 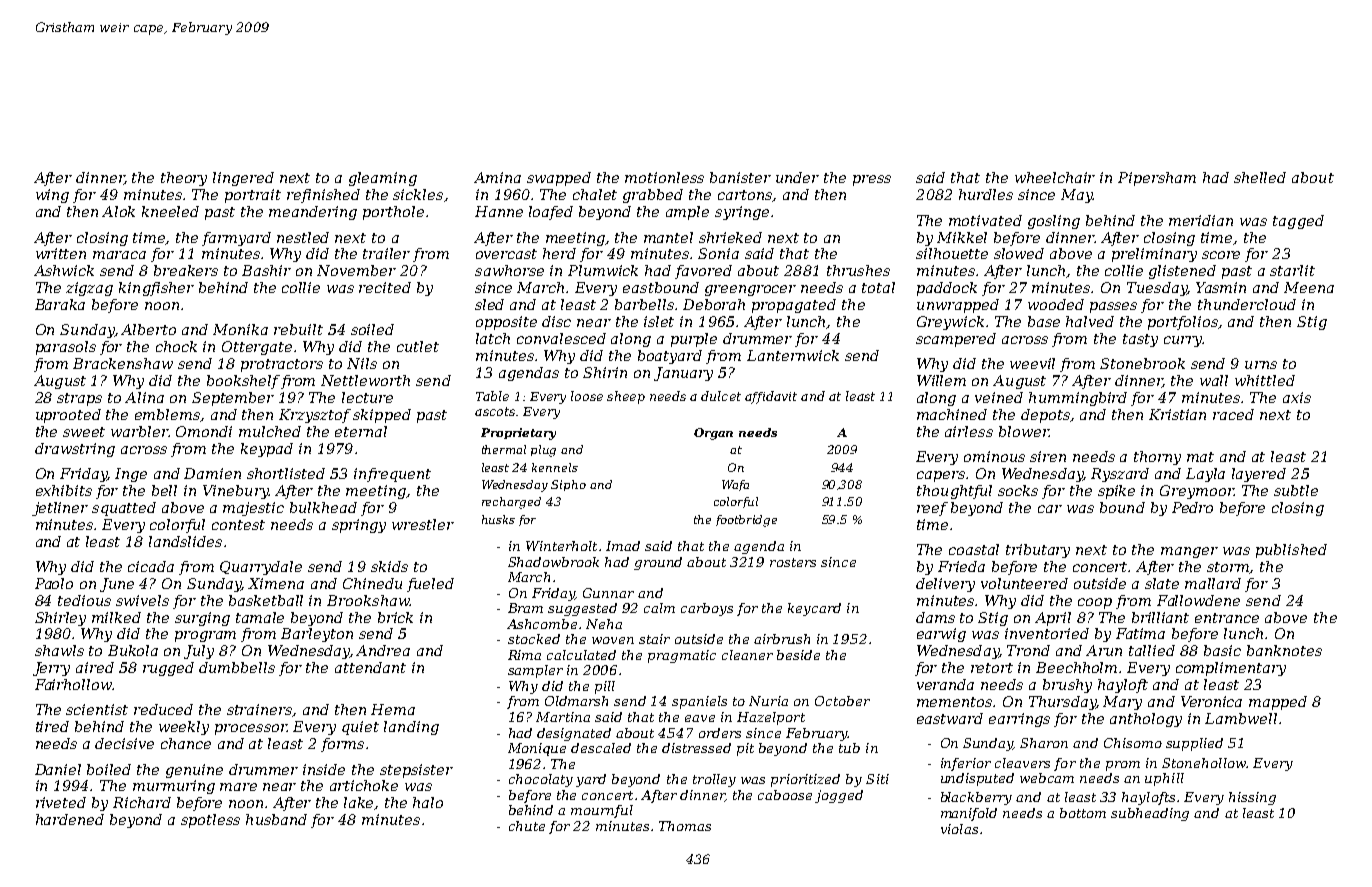 What do you see at coordinates (142, 802) in the image?
I see `Richard` at bounding box center [142, 802].
